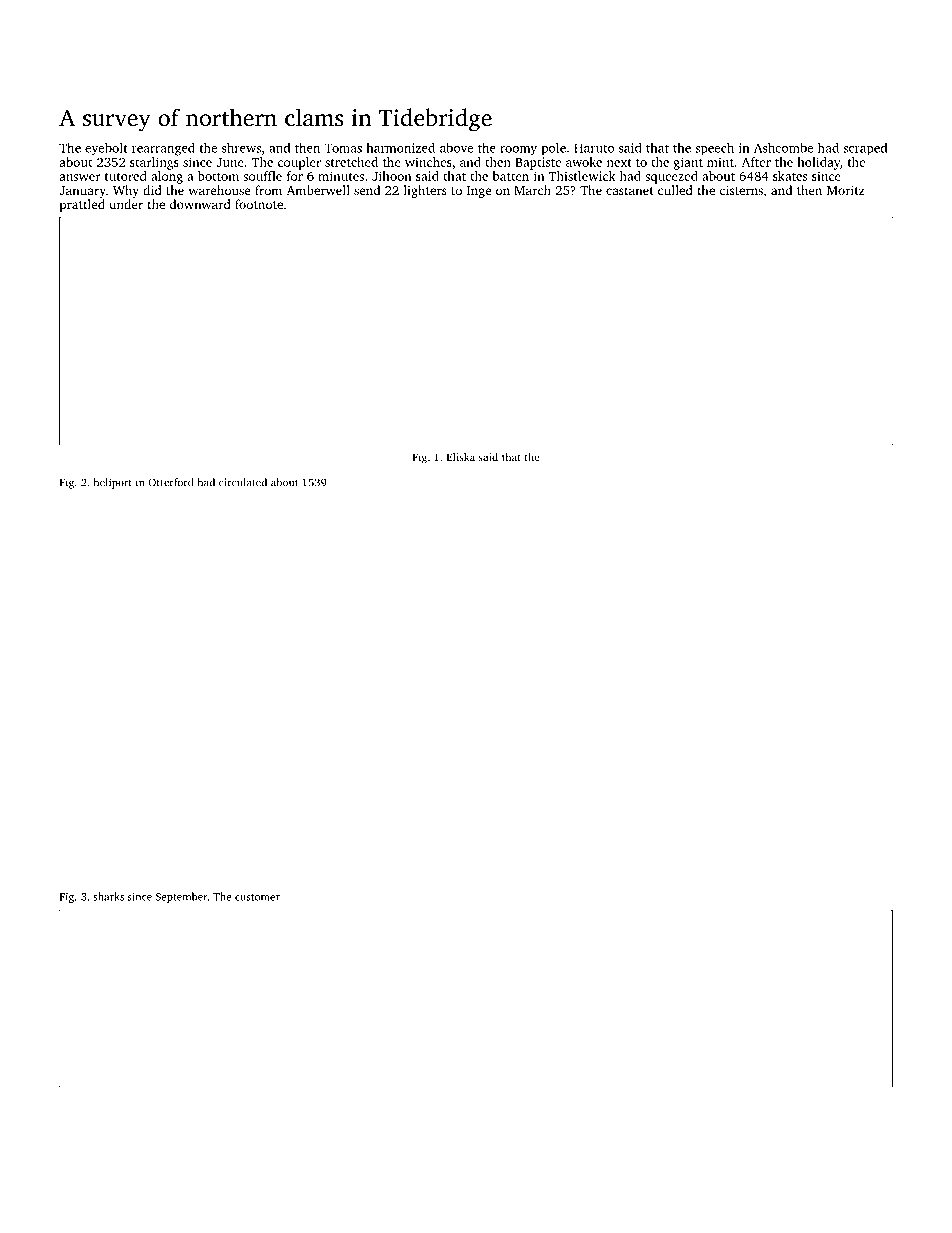 Image resolution: width=952 pixels, height=1233 pixels. Describe the element at coordinates (257, 897) in the image. I see `customer` at that location.
